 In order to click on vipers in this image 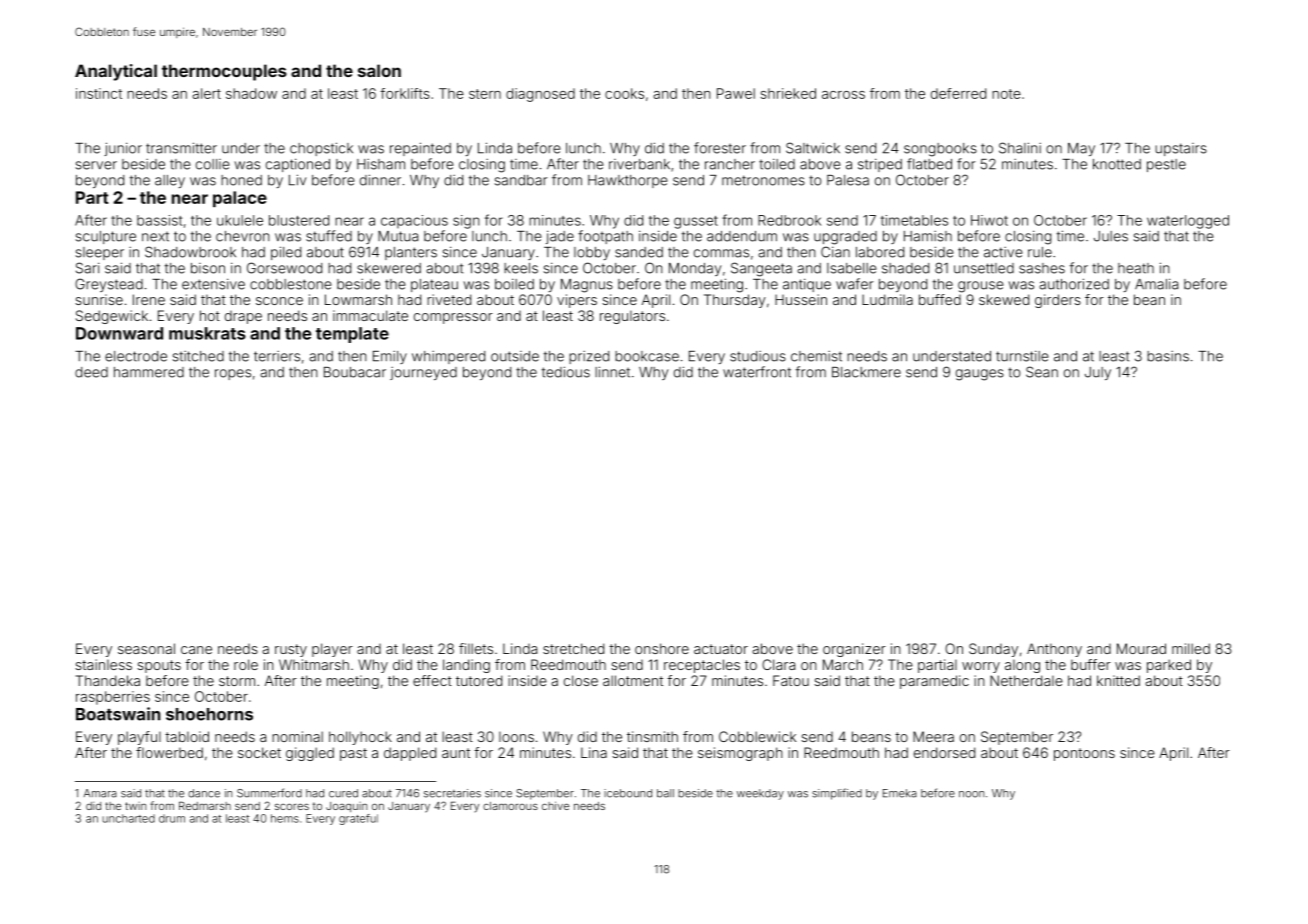, I will do `click(577, 301)`.
